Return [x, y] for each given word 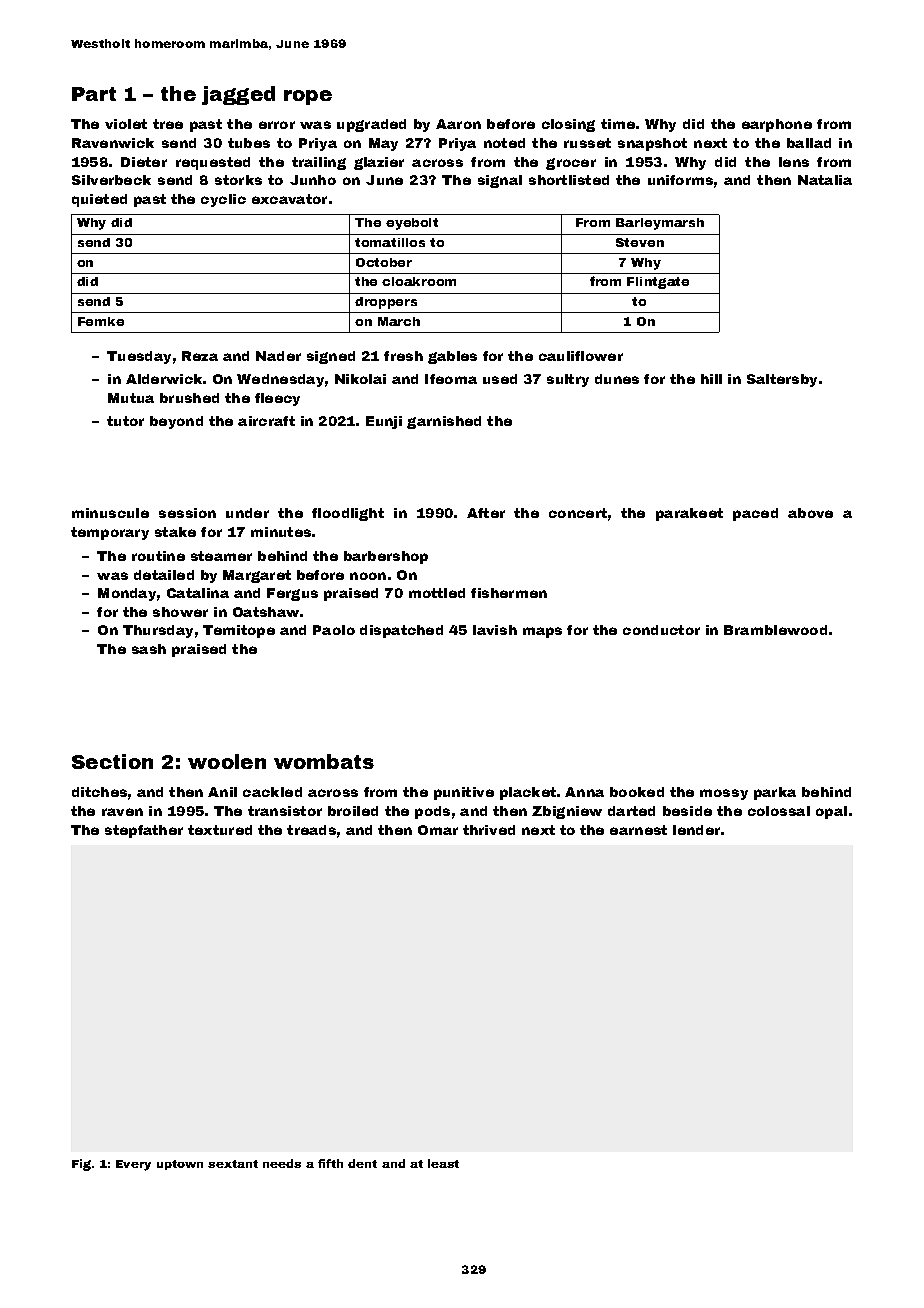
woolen [227, 761]
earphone [777, 125]
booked [637, 792]
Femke [101, 321]
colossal [779, 811]
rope [308, 97]
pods [432, 812]
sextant [233, 1164]
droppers [386, 303]
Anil [222, 792]
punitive [464, 793]
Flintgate [658, 283]
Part [94, 94]
